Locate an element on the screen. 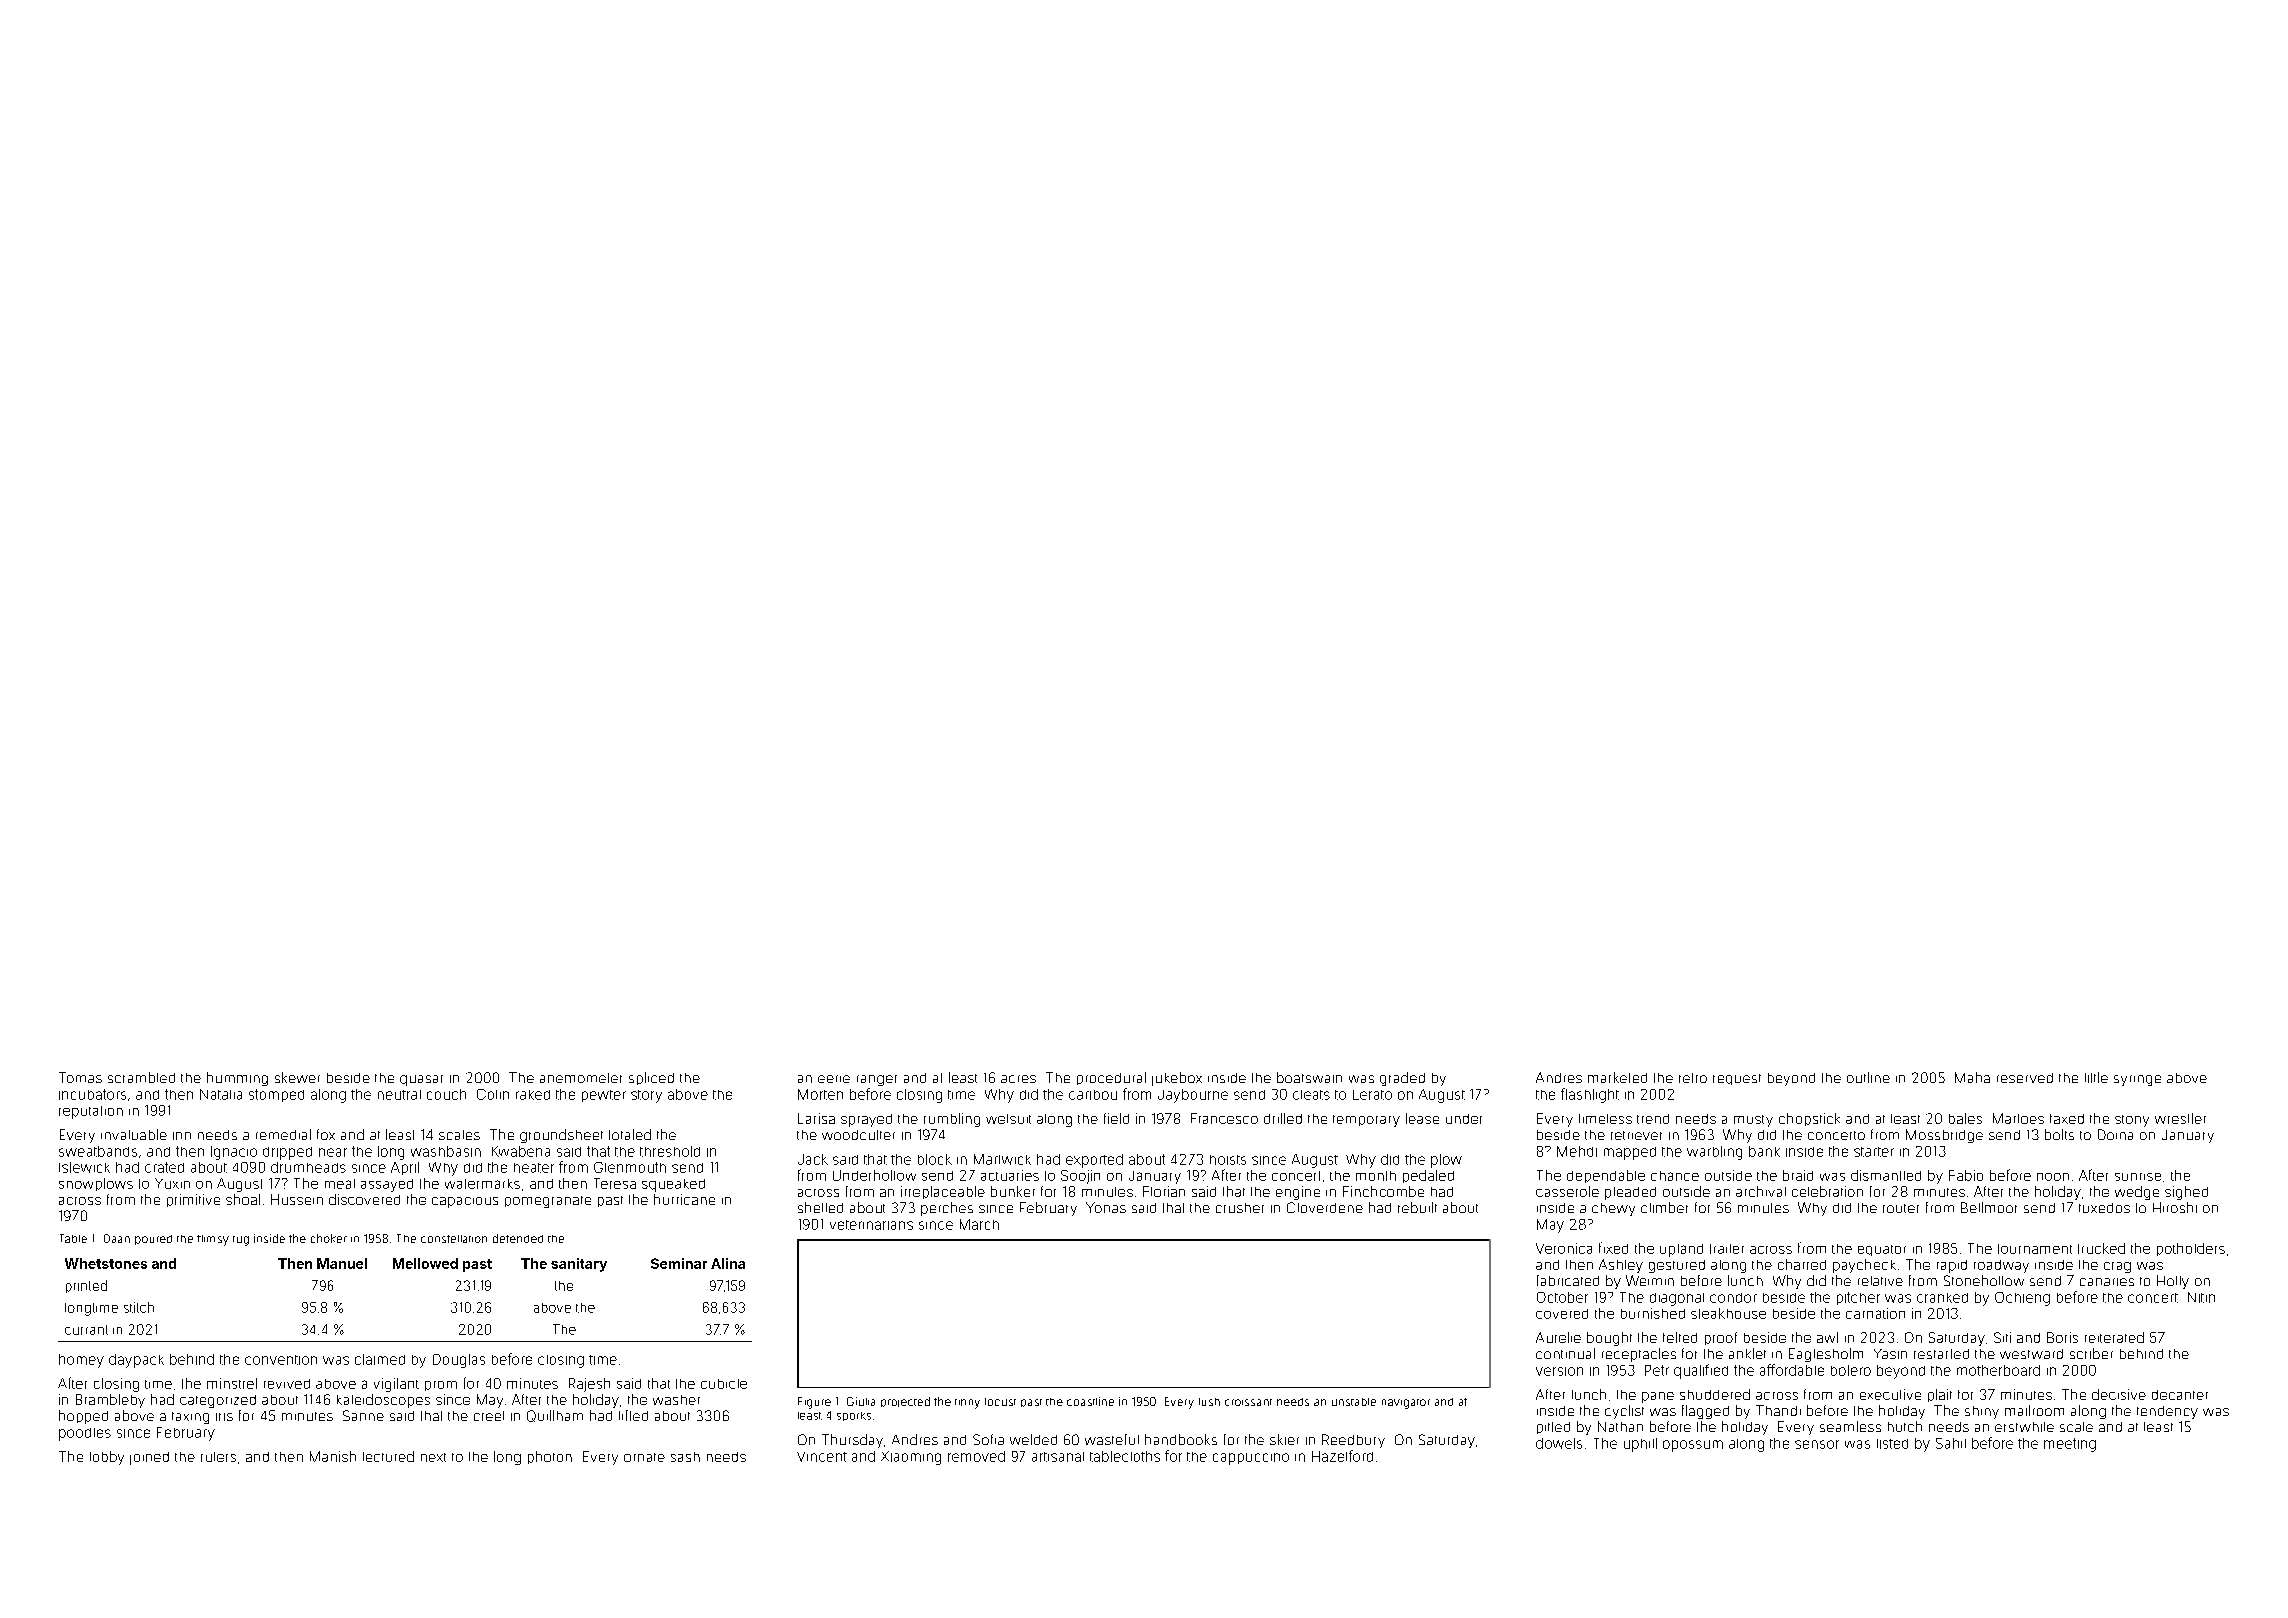 This screenshot has height=1618, width=2288. meeting is located at coordinates (2070, 1445).
